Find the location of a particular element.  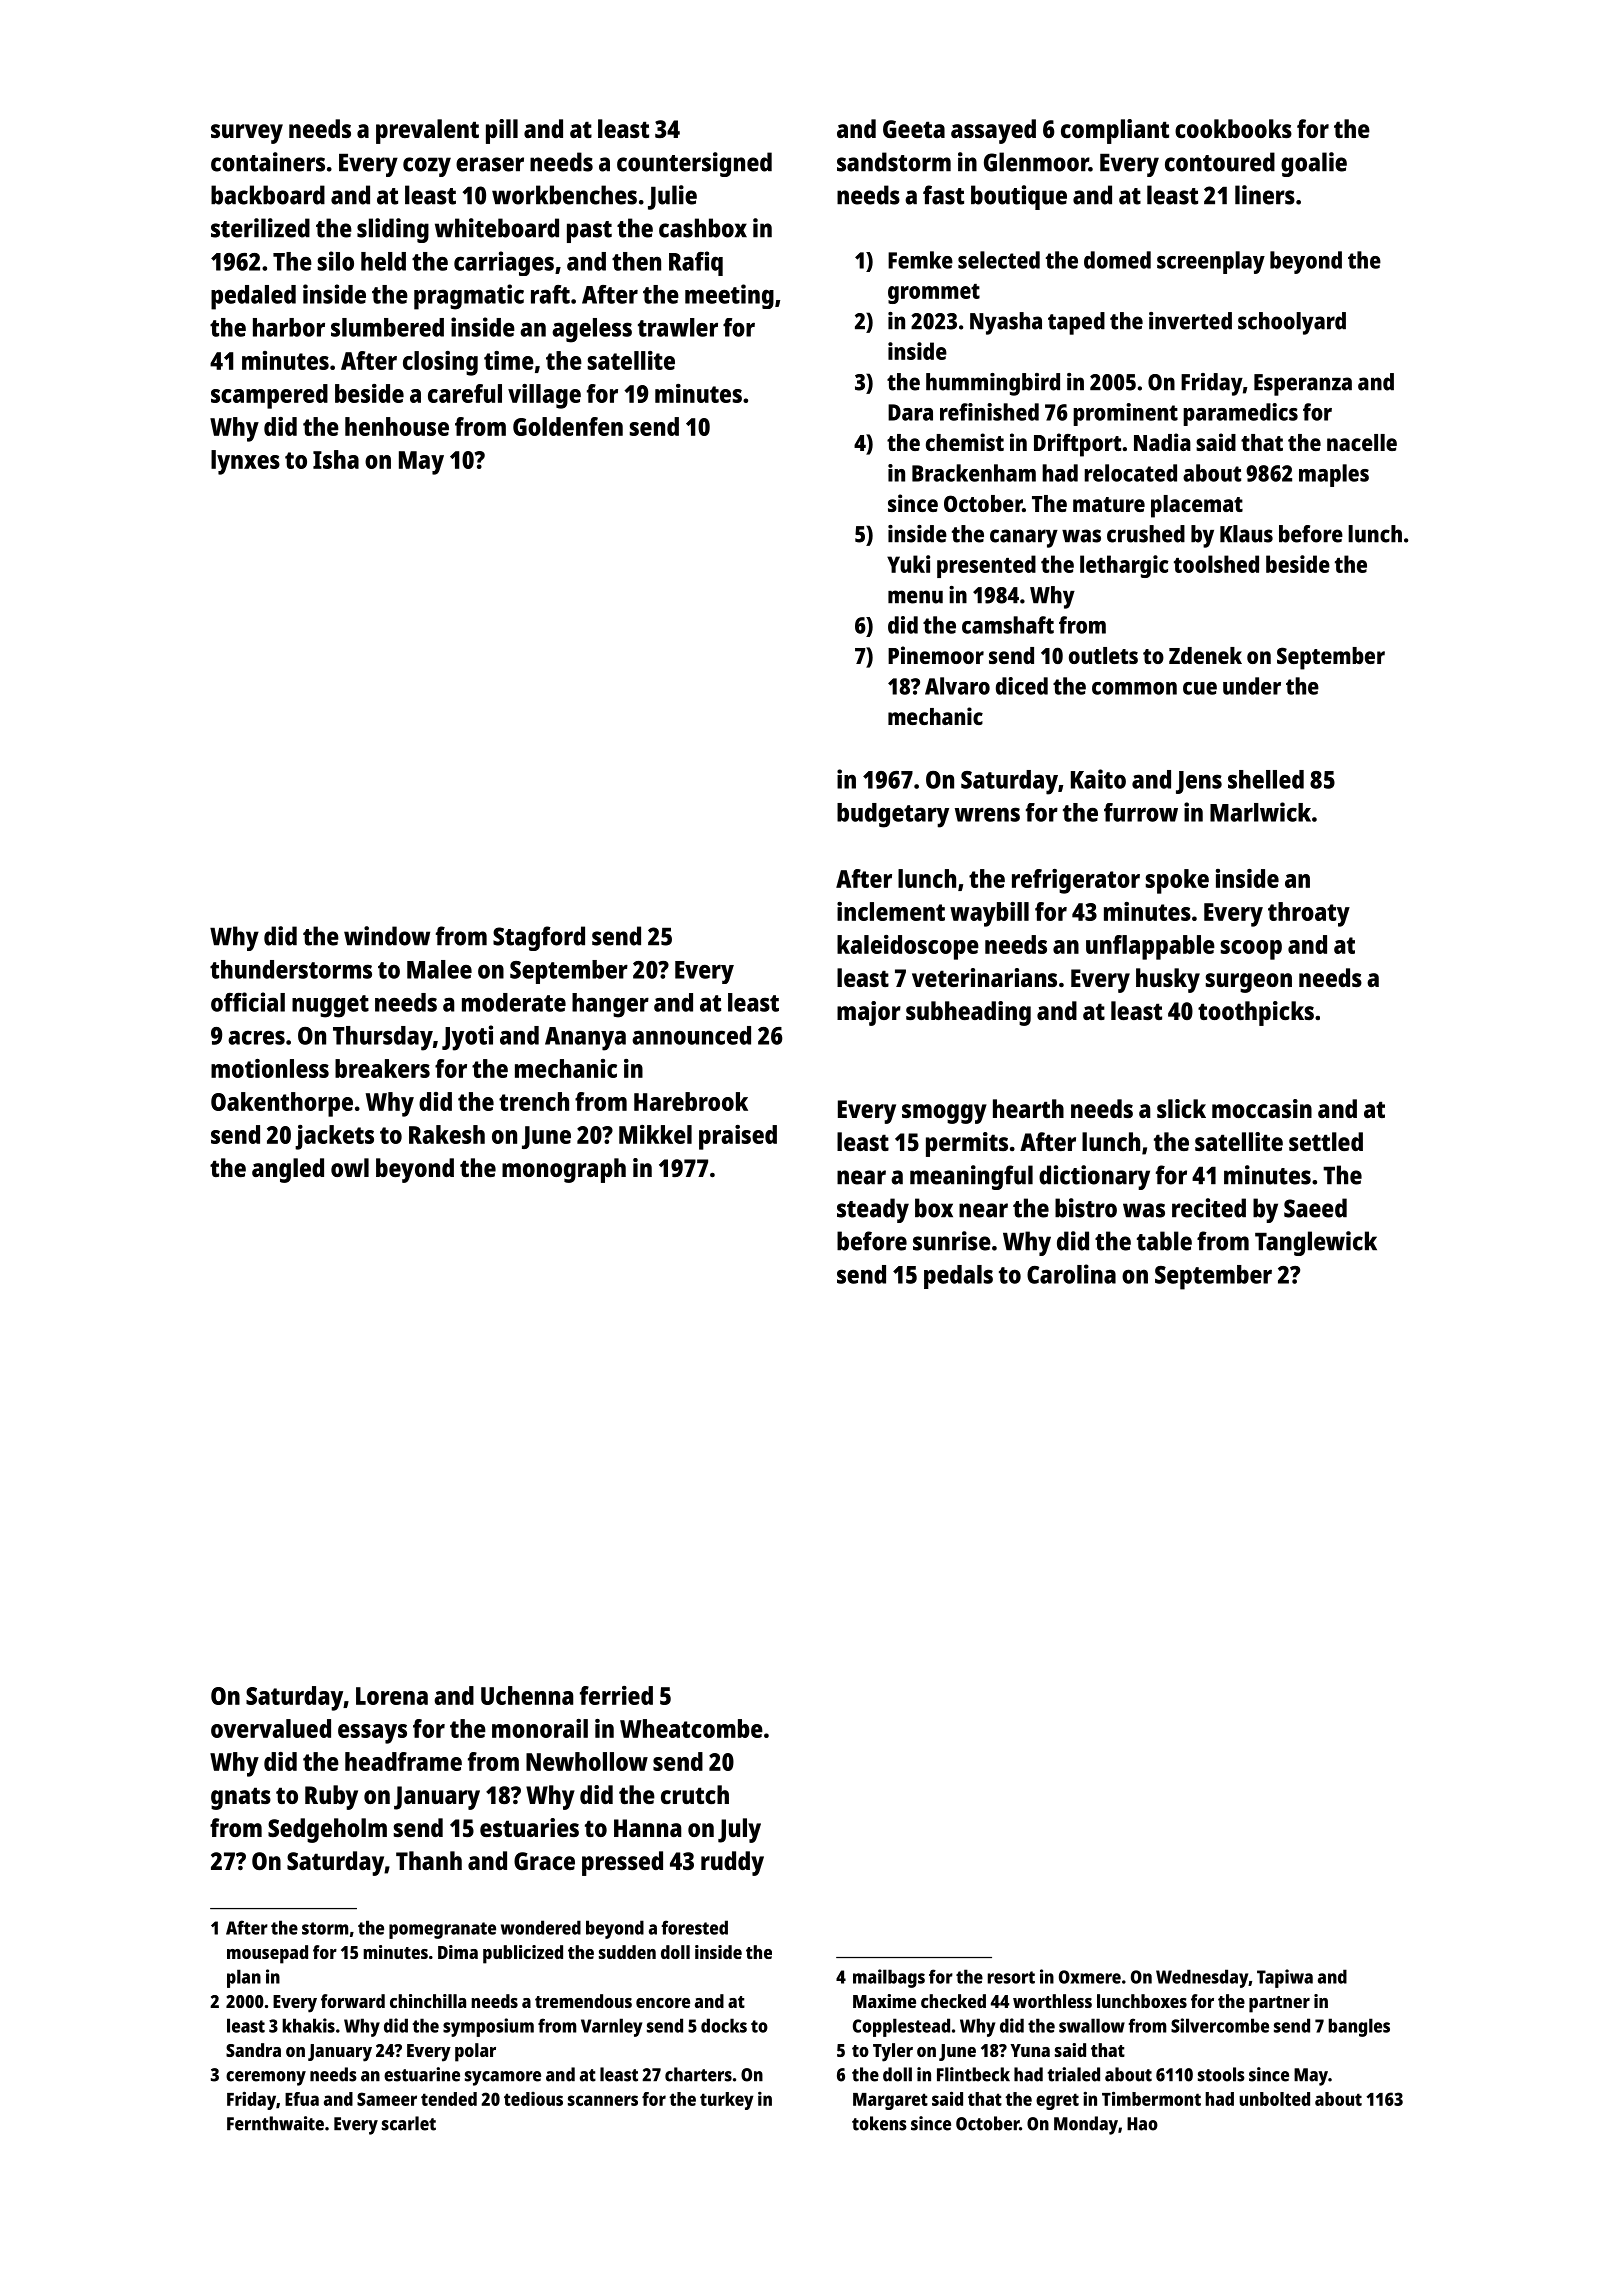

budgetary is located at coordinates (893, 815).
